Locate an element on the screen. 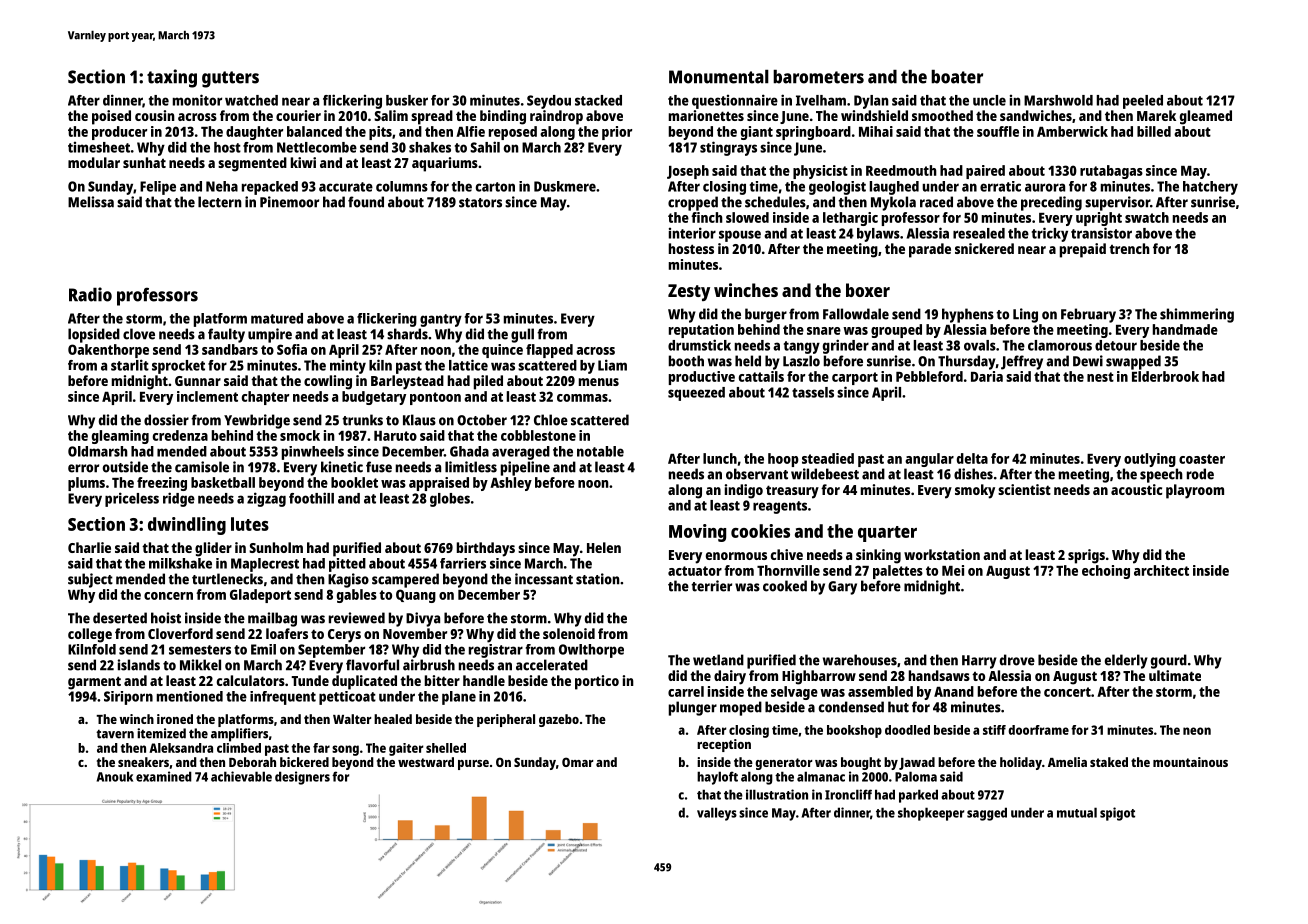 Image resolution: width=1308 pixels, height=924 pixels. swatch is located at coordinates (1147, 217).
